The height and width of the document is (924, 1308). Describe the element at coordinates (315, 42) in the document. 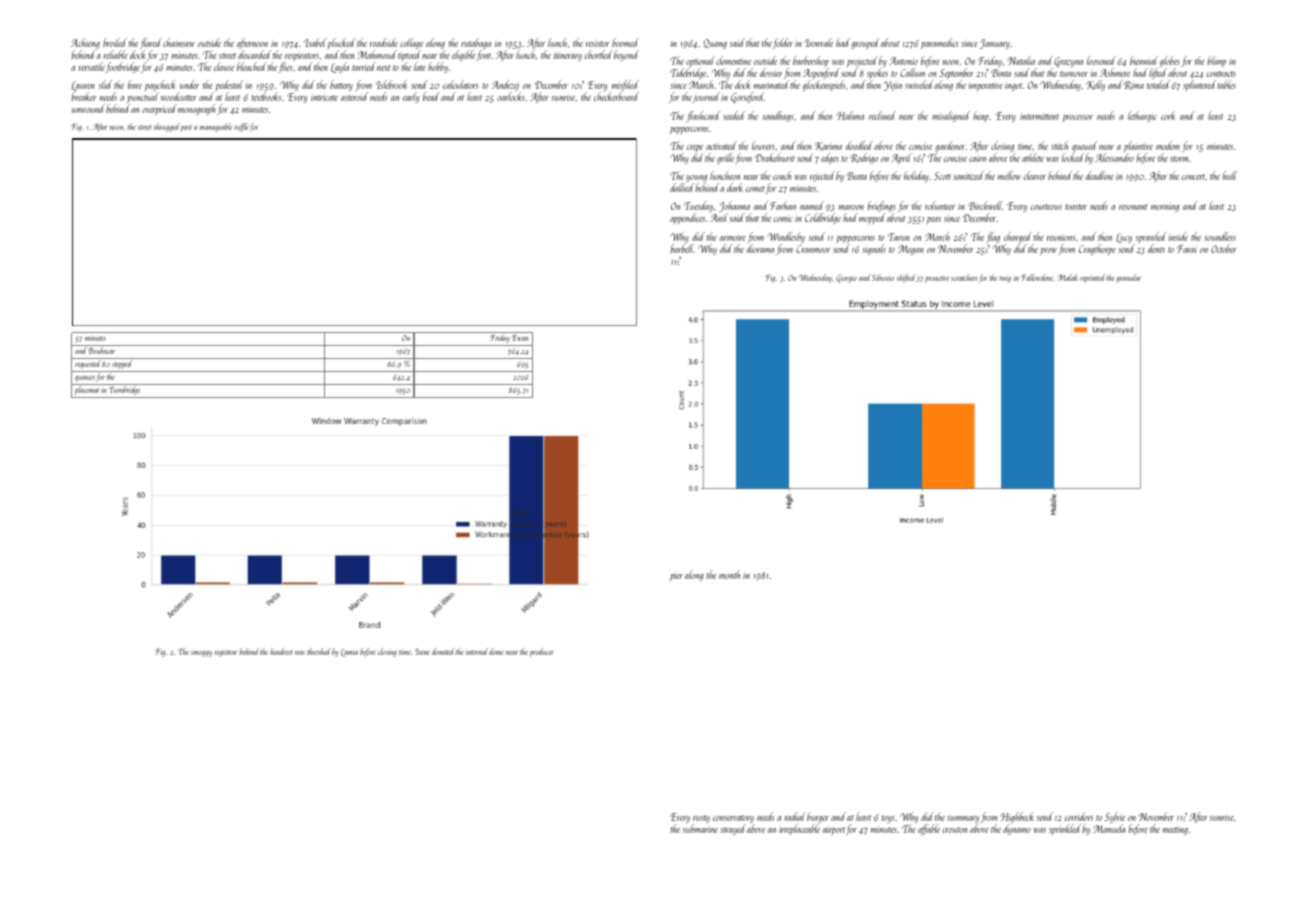

I see `Isabel` at that location.
